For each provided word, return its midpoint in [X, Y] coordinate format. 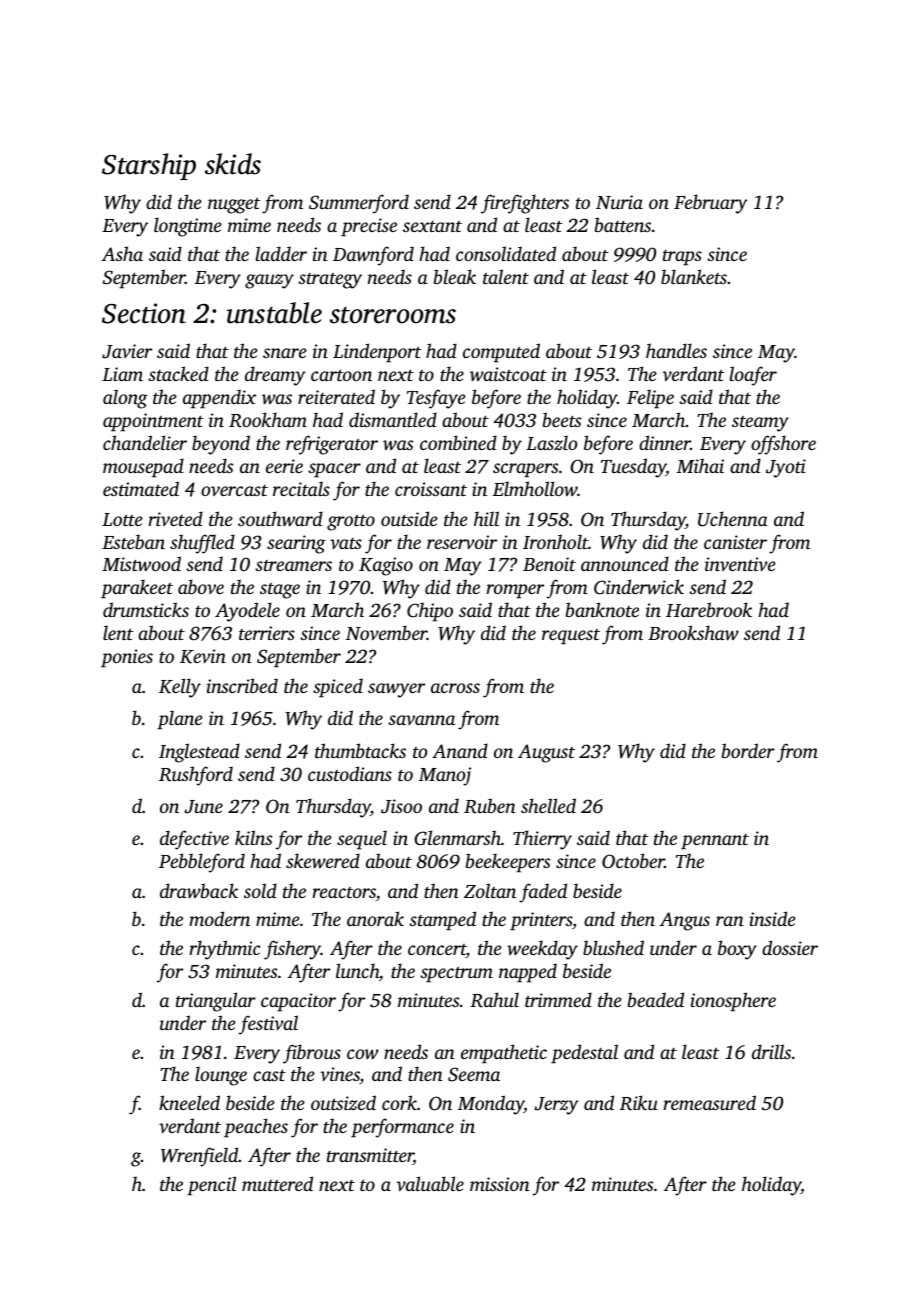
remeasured [709, 1102]
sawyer [396, 690]
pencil [211, 1186]
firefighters [525, 204]
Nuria [619, 202]
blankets [694, 276]
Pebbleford [202, 863]
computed [501, 353]
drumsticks [146, 609]
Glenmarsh [457, 838]
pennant [715, 842]
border [748, 750]
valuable [430, 1183]
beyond [221, 445]
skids [233, 164]
